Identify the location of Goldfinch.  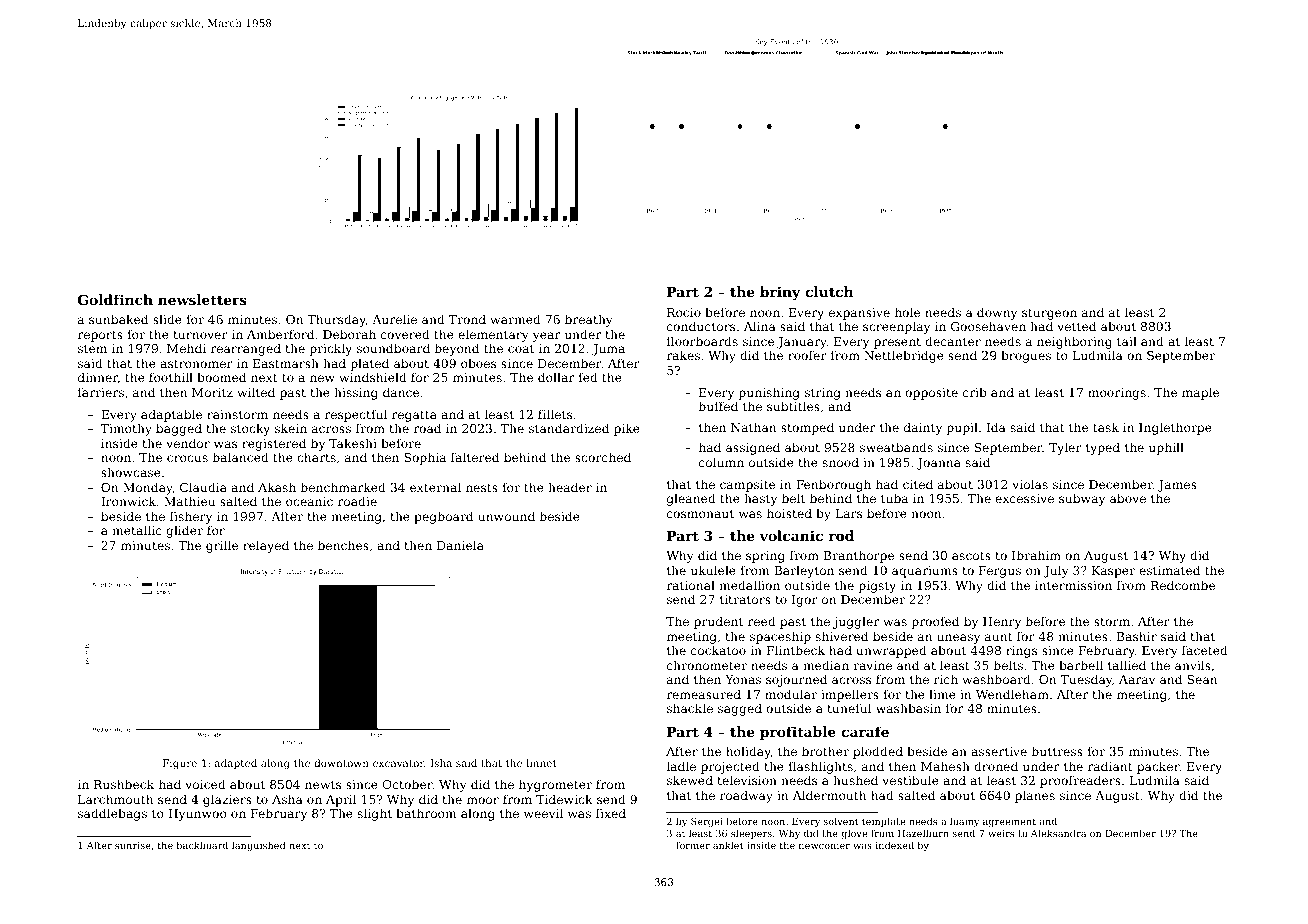
(115, 299).
